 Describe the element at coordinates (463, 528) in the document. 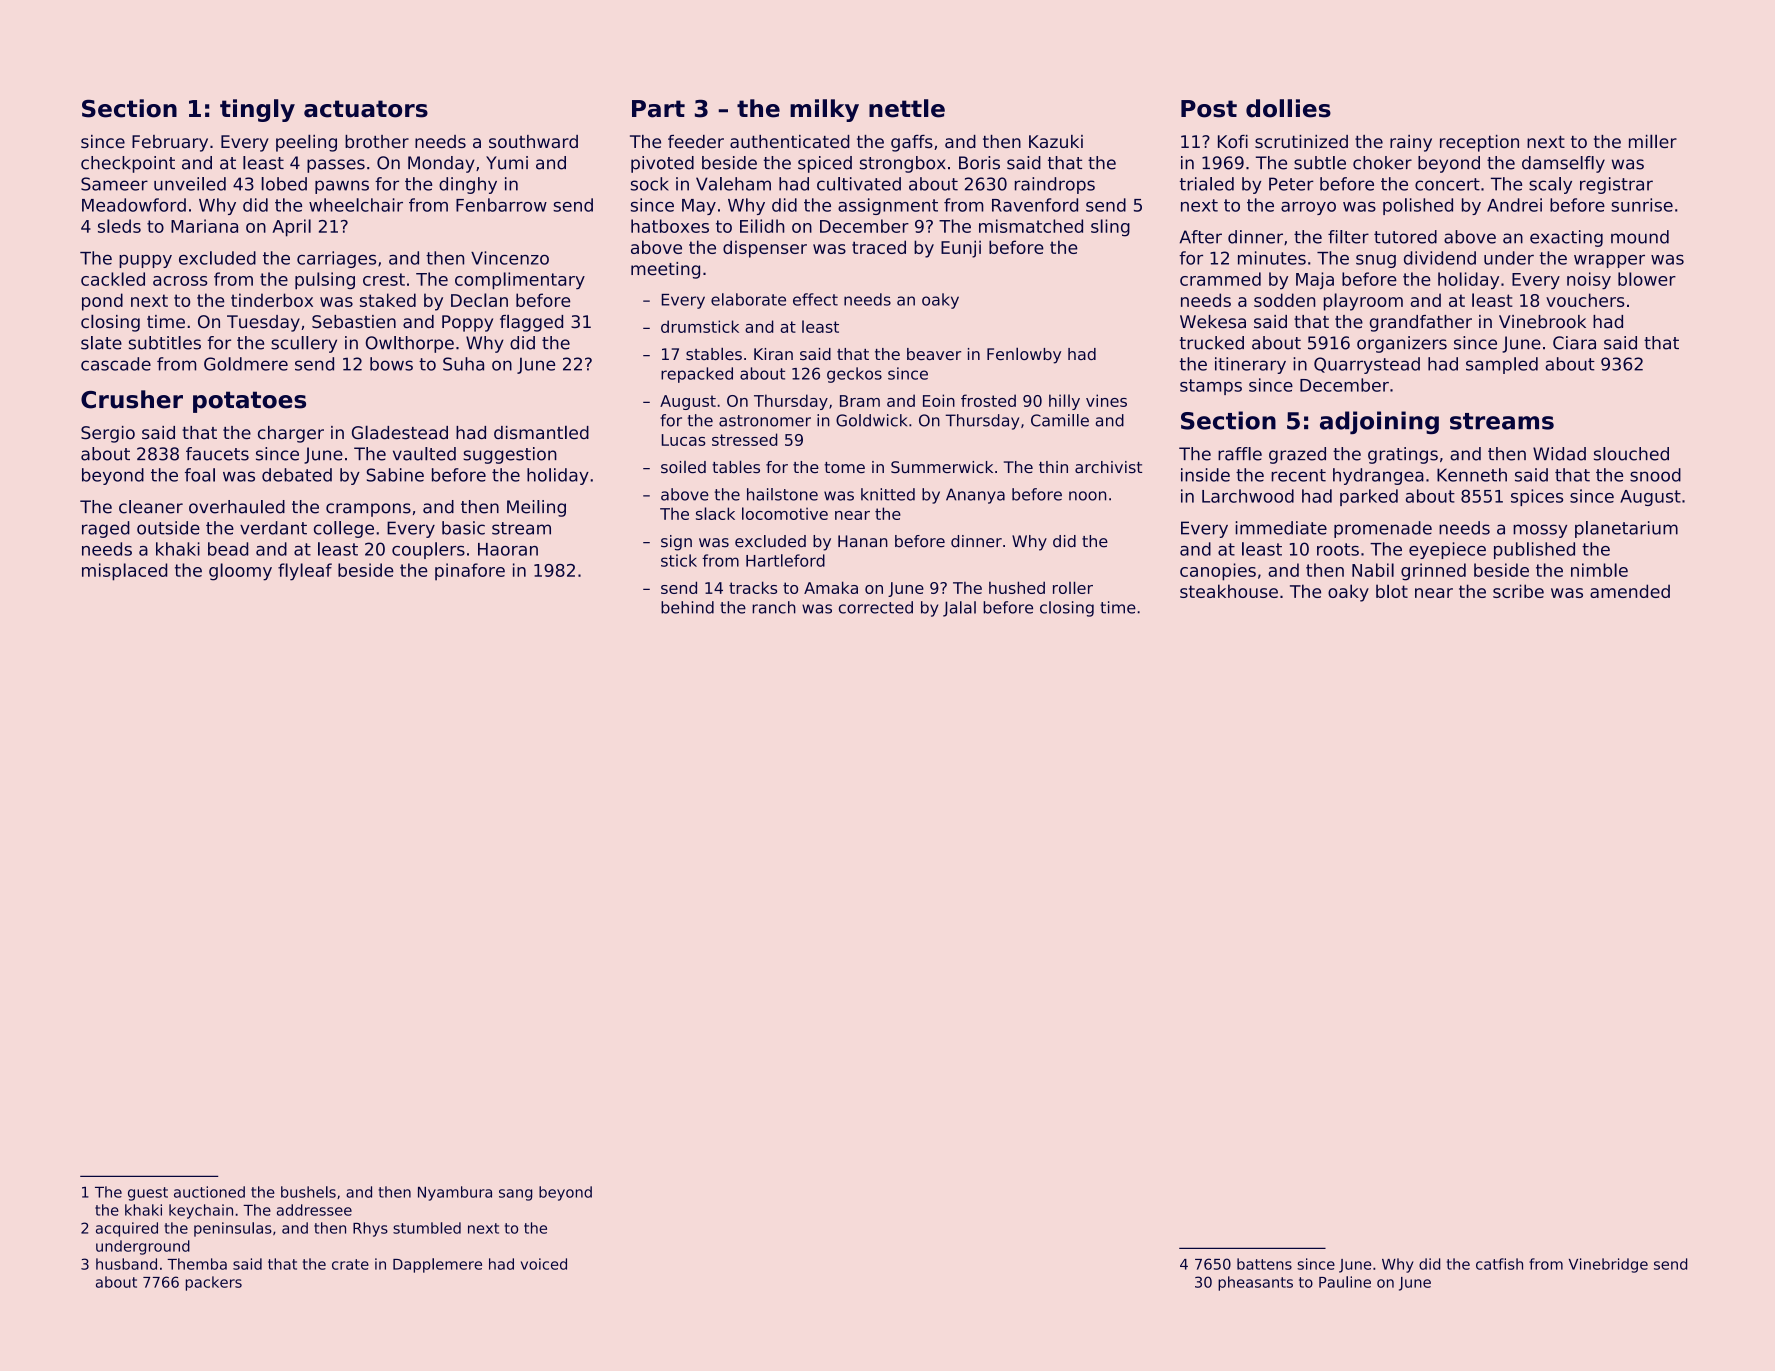

I see `basic` at that location.
